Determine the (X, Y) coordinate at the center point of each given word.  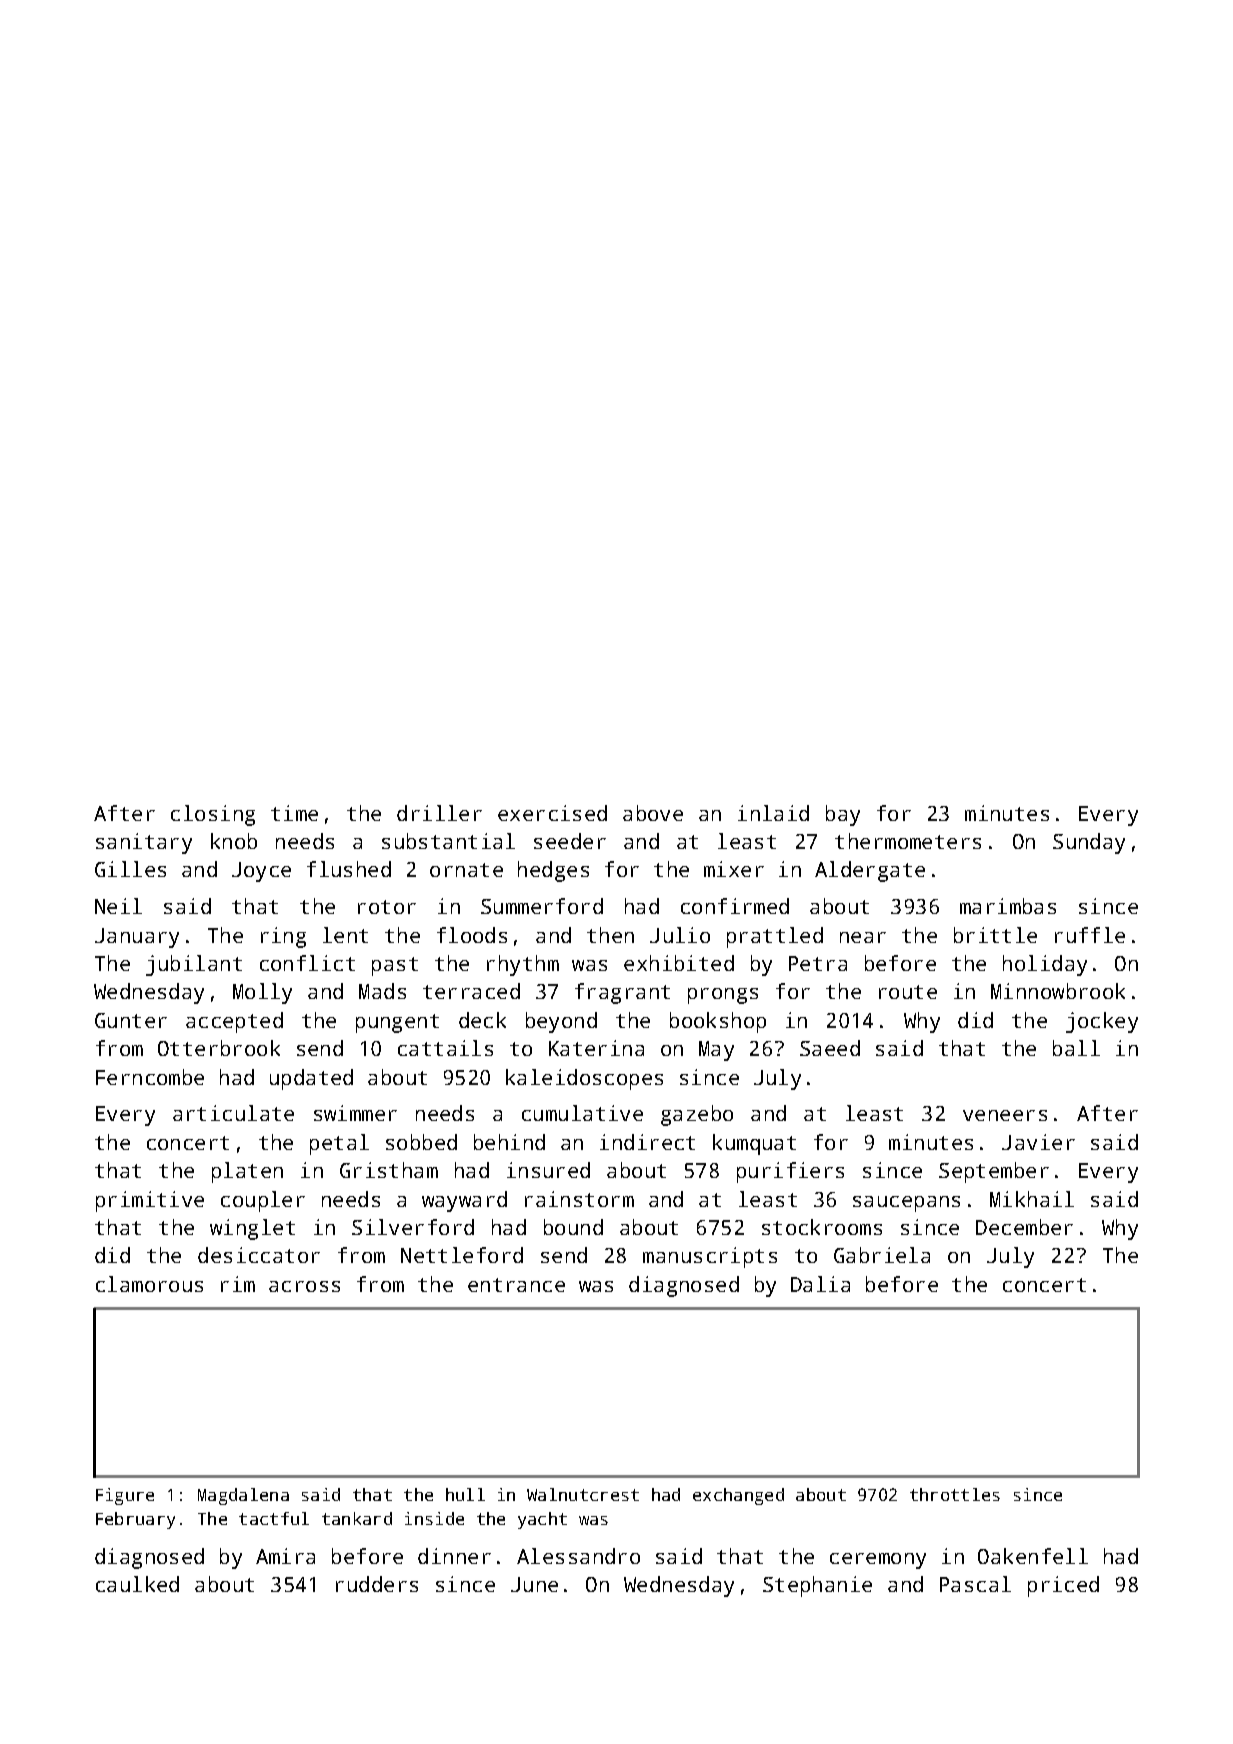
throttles (955, 1494)
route (908, 992)
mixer (734, 869)
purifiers (790, 1172)
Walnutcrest (583, 1494)
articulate (233, 1113)
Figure (125, 1496)
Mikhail (1032, 1199)
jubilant (194, 965)
